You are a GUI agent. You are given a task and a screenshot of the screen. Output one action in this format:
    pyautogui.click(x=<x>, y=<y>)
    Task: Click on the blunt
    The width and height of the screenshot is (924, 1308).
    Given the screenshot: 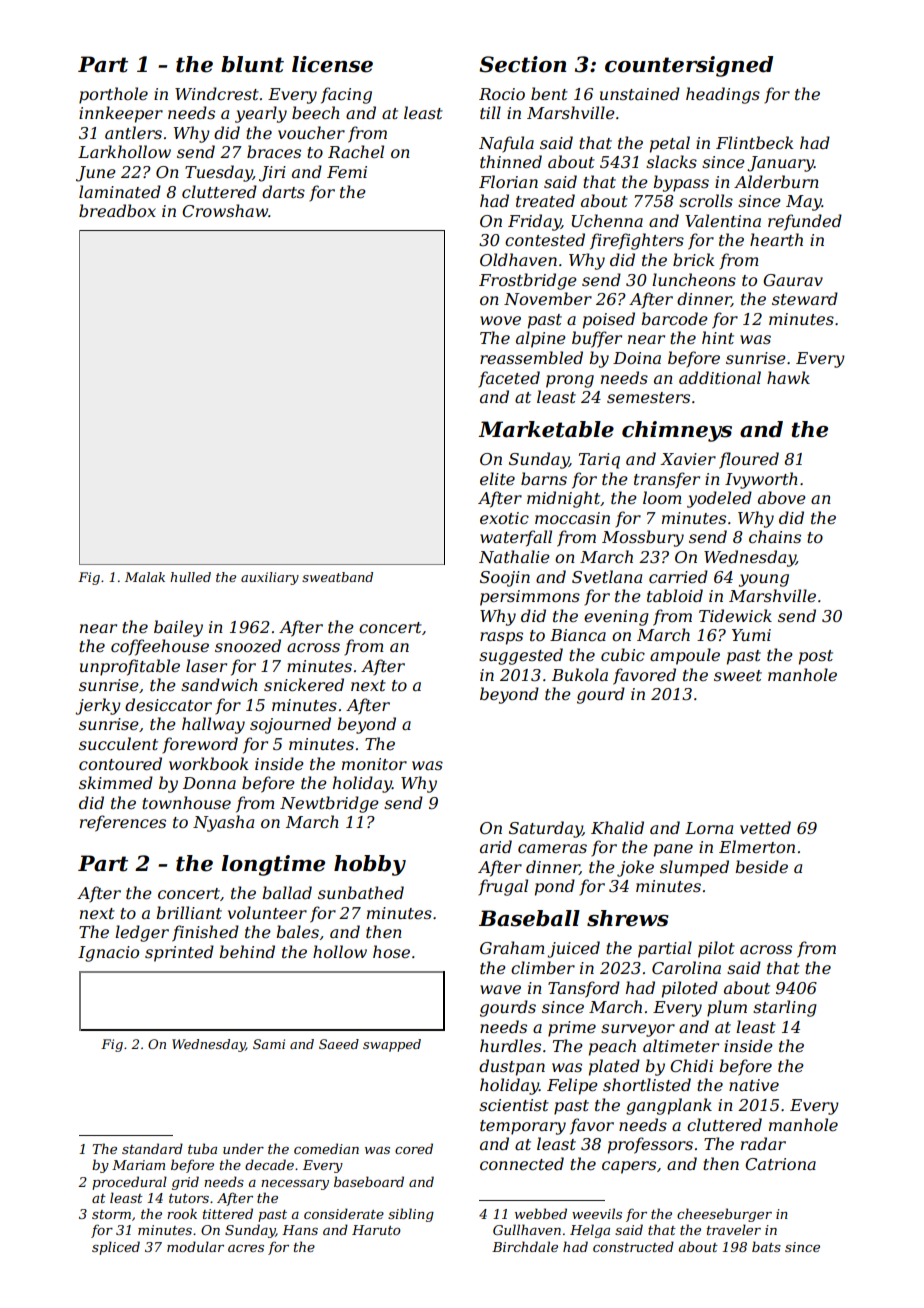 What is the action you would take?
    pyautogui.click(x=252, y=64)
